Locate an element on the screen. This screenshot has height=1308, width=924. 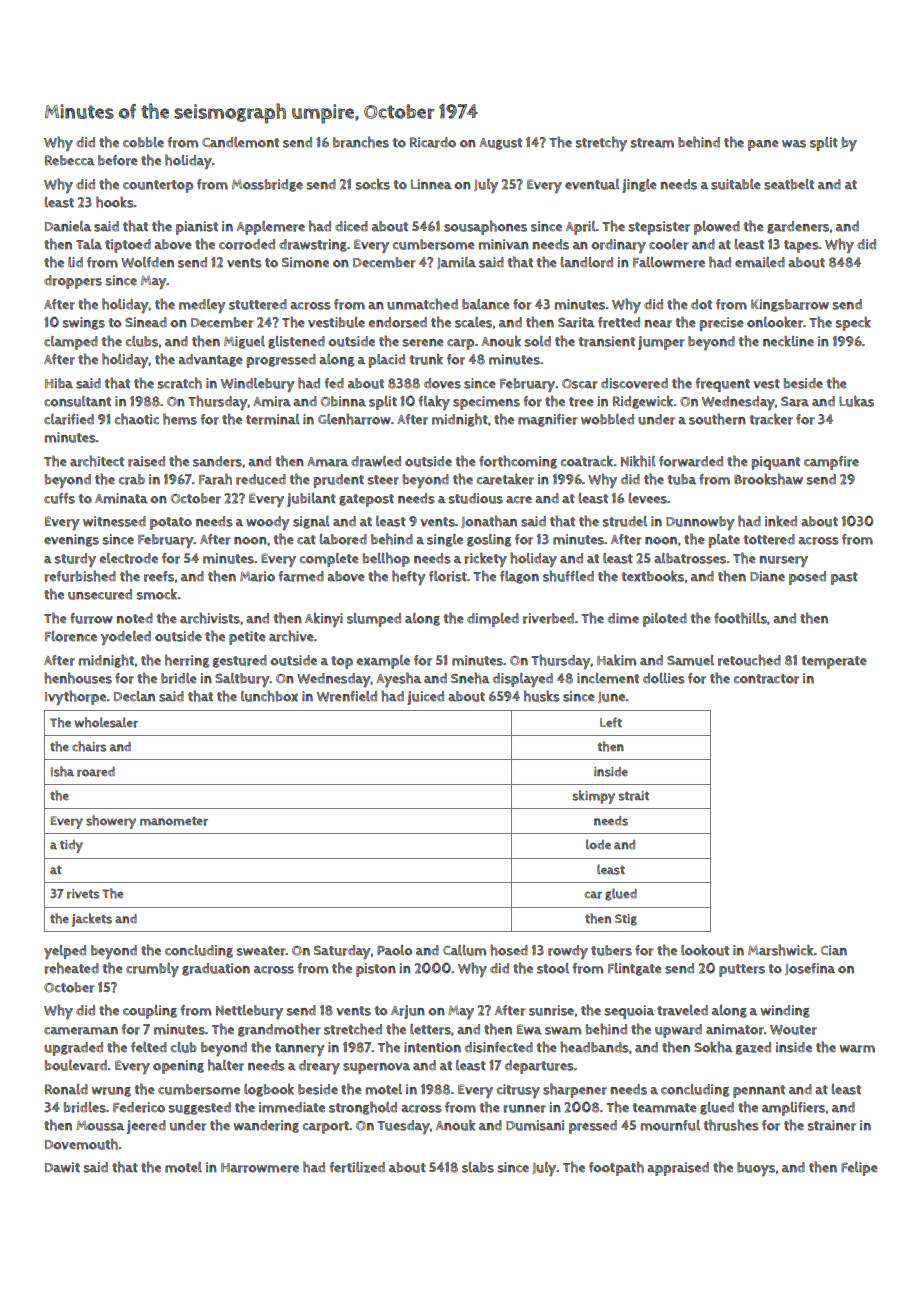
opening is located at coordinates (178, 1067).
